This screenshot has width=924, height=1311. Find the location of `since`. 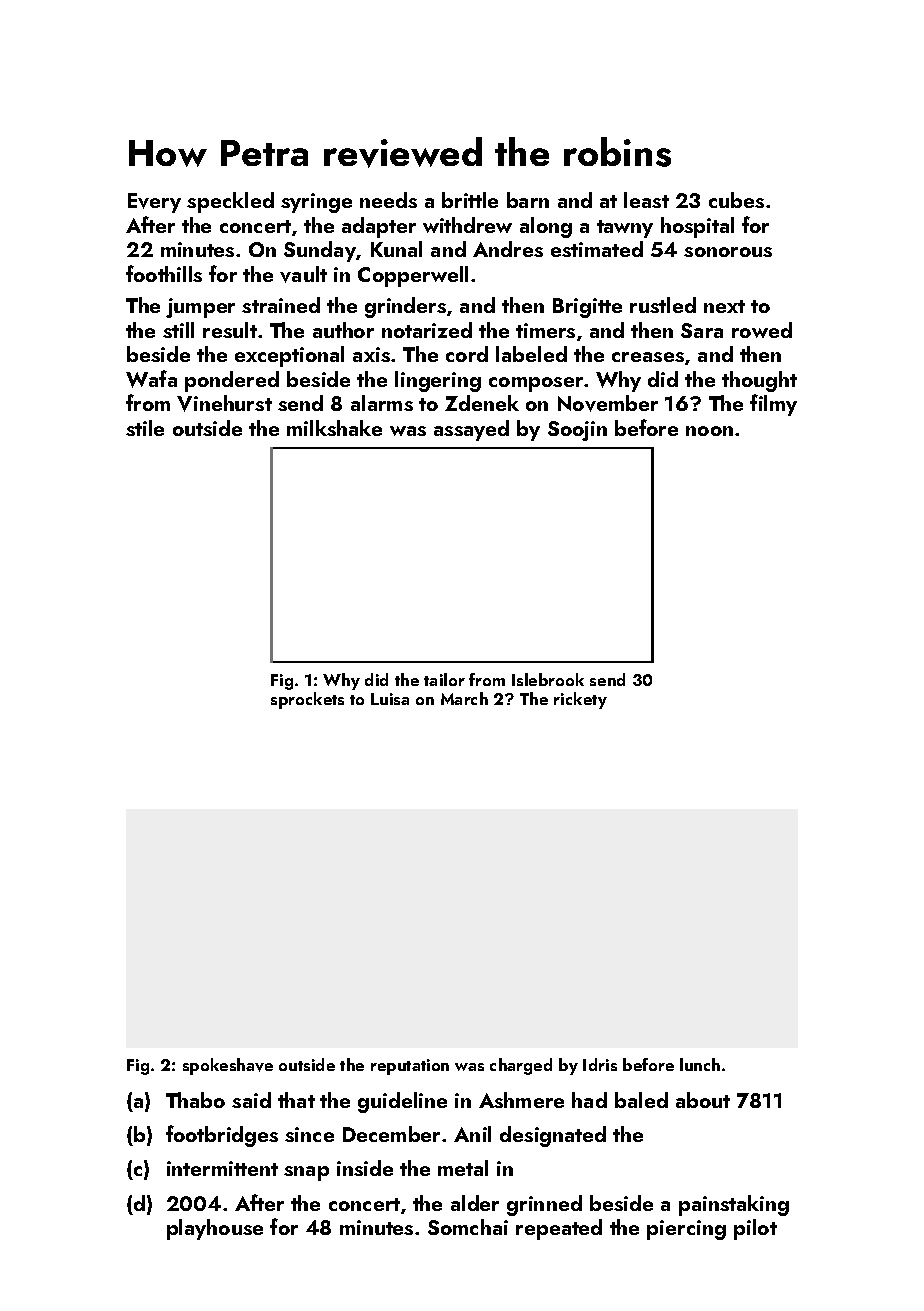

since is located at coordinates (309, 1134).
